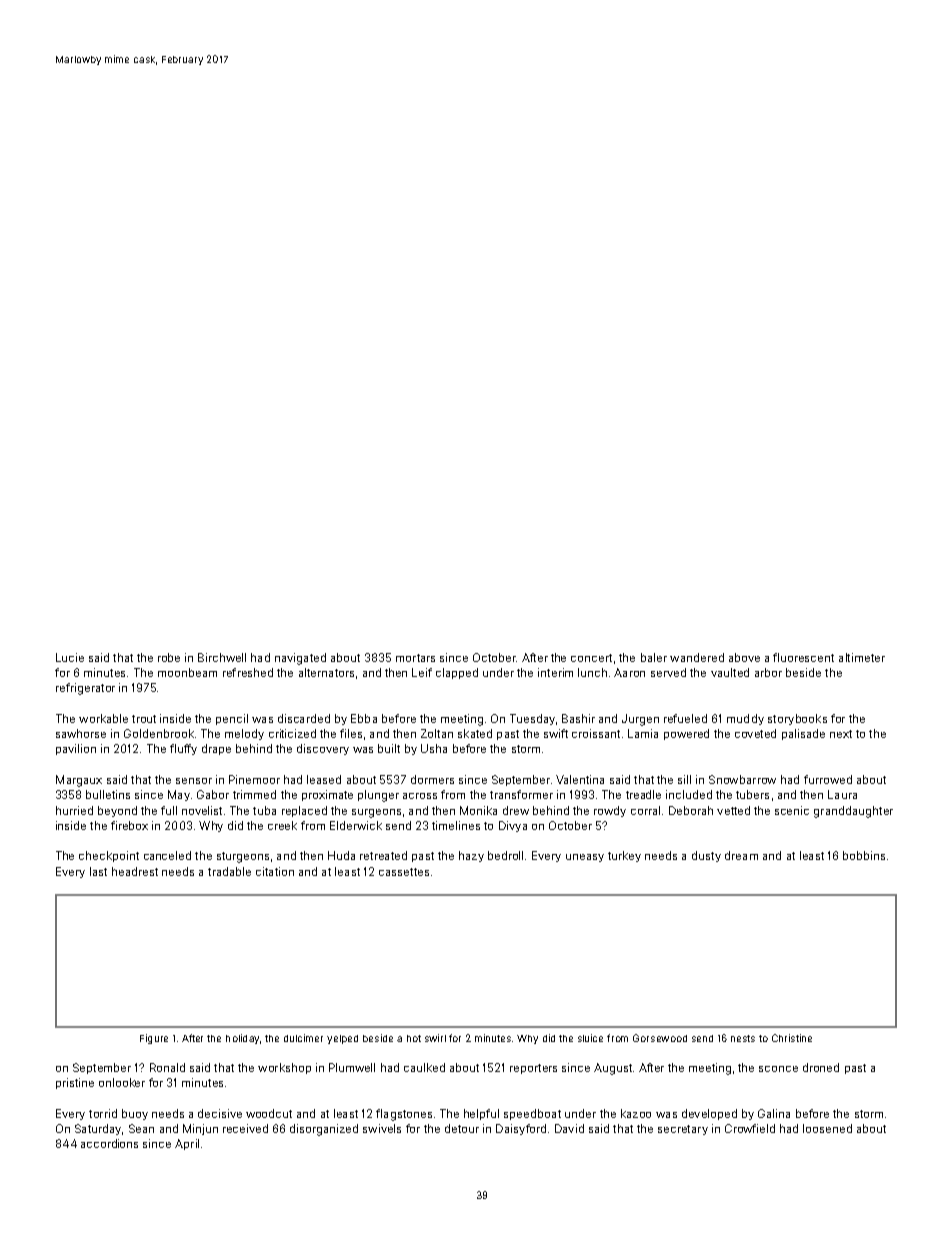 This page has width=952, height=1233. Describe the element at coordinates (154, 1039) in the page. I see `Figure` at that location.
